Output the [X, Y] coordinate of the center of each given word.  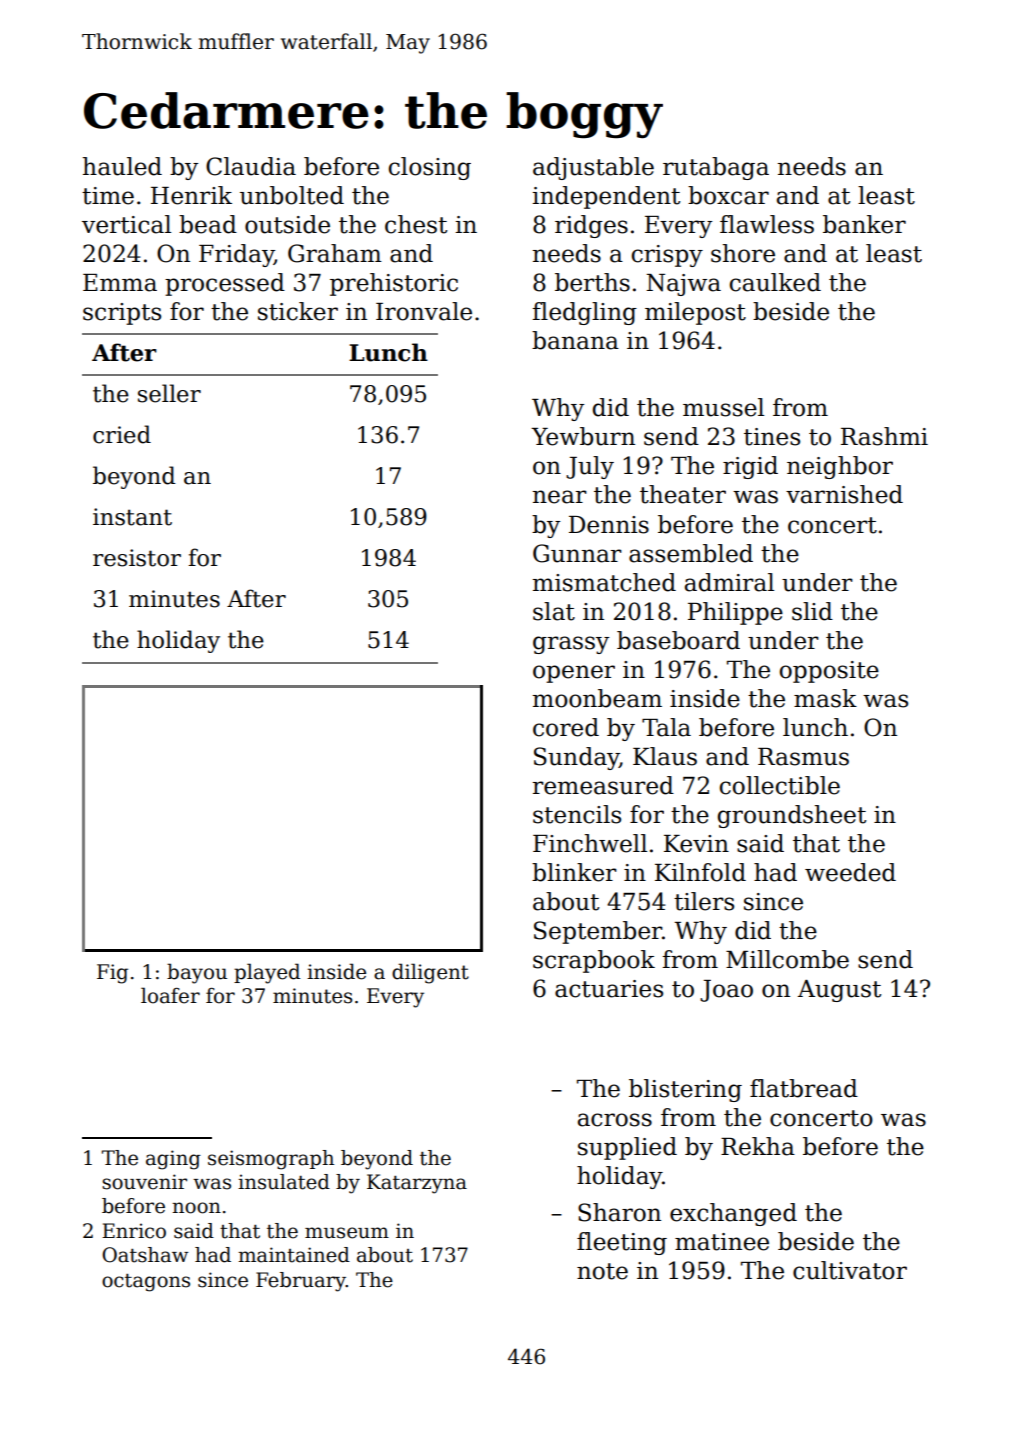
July [590, 467]
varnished [844, 494]
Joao [726, 991]
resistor [137, 558]
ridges [591, 226]
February [301, 1282]
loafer [170, 995]
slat [554, 611]
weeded [850, 872]
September [598, 932]
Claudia [251, 166]
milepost [695, 313]
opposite [829, 672]
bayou [197, 973]
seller [169, 393]
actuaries [609, 989]
